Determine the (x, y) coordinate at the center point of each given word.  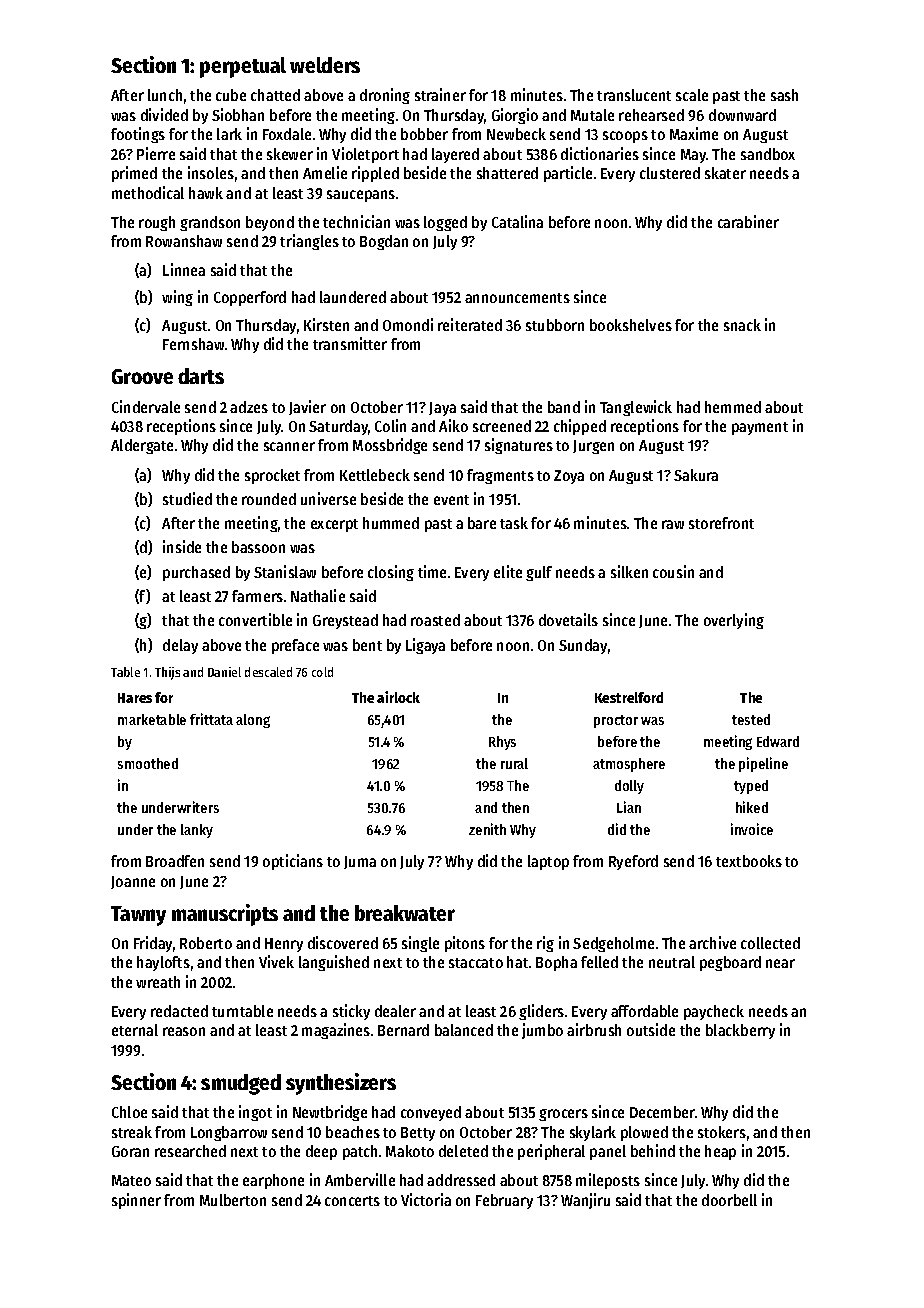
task (514, 523)
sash (784, 95)
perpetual (243, 67)
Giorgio (515, 116)
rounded (269, 499)
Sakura (696, 475)
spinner (136, 1201)
